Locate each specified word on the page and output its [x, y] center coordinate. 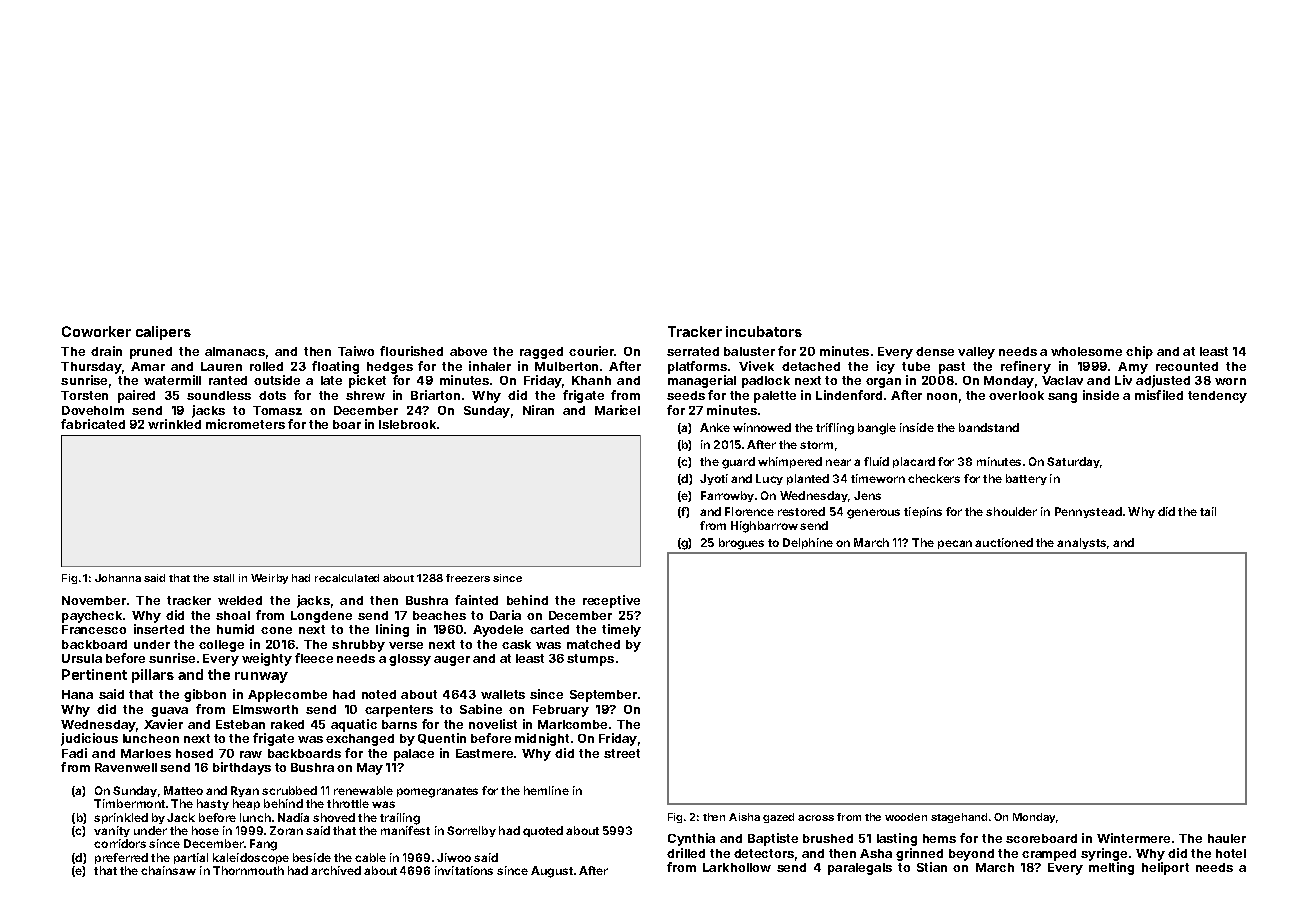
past [952, 368]
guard [738, 463]
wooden [906, 817]
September [603, 696]
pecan [955, 544]
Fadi [74, 753]
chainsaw [168, 870]
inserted [159, 629]
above [468, 351]
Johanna [118, 578]
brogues [741, 544]
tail [1208, 511]
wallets [503, 694]
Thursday [91, 368]
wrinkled [174, 424]
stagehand [959, 818]
